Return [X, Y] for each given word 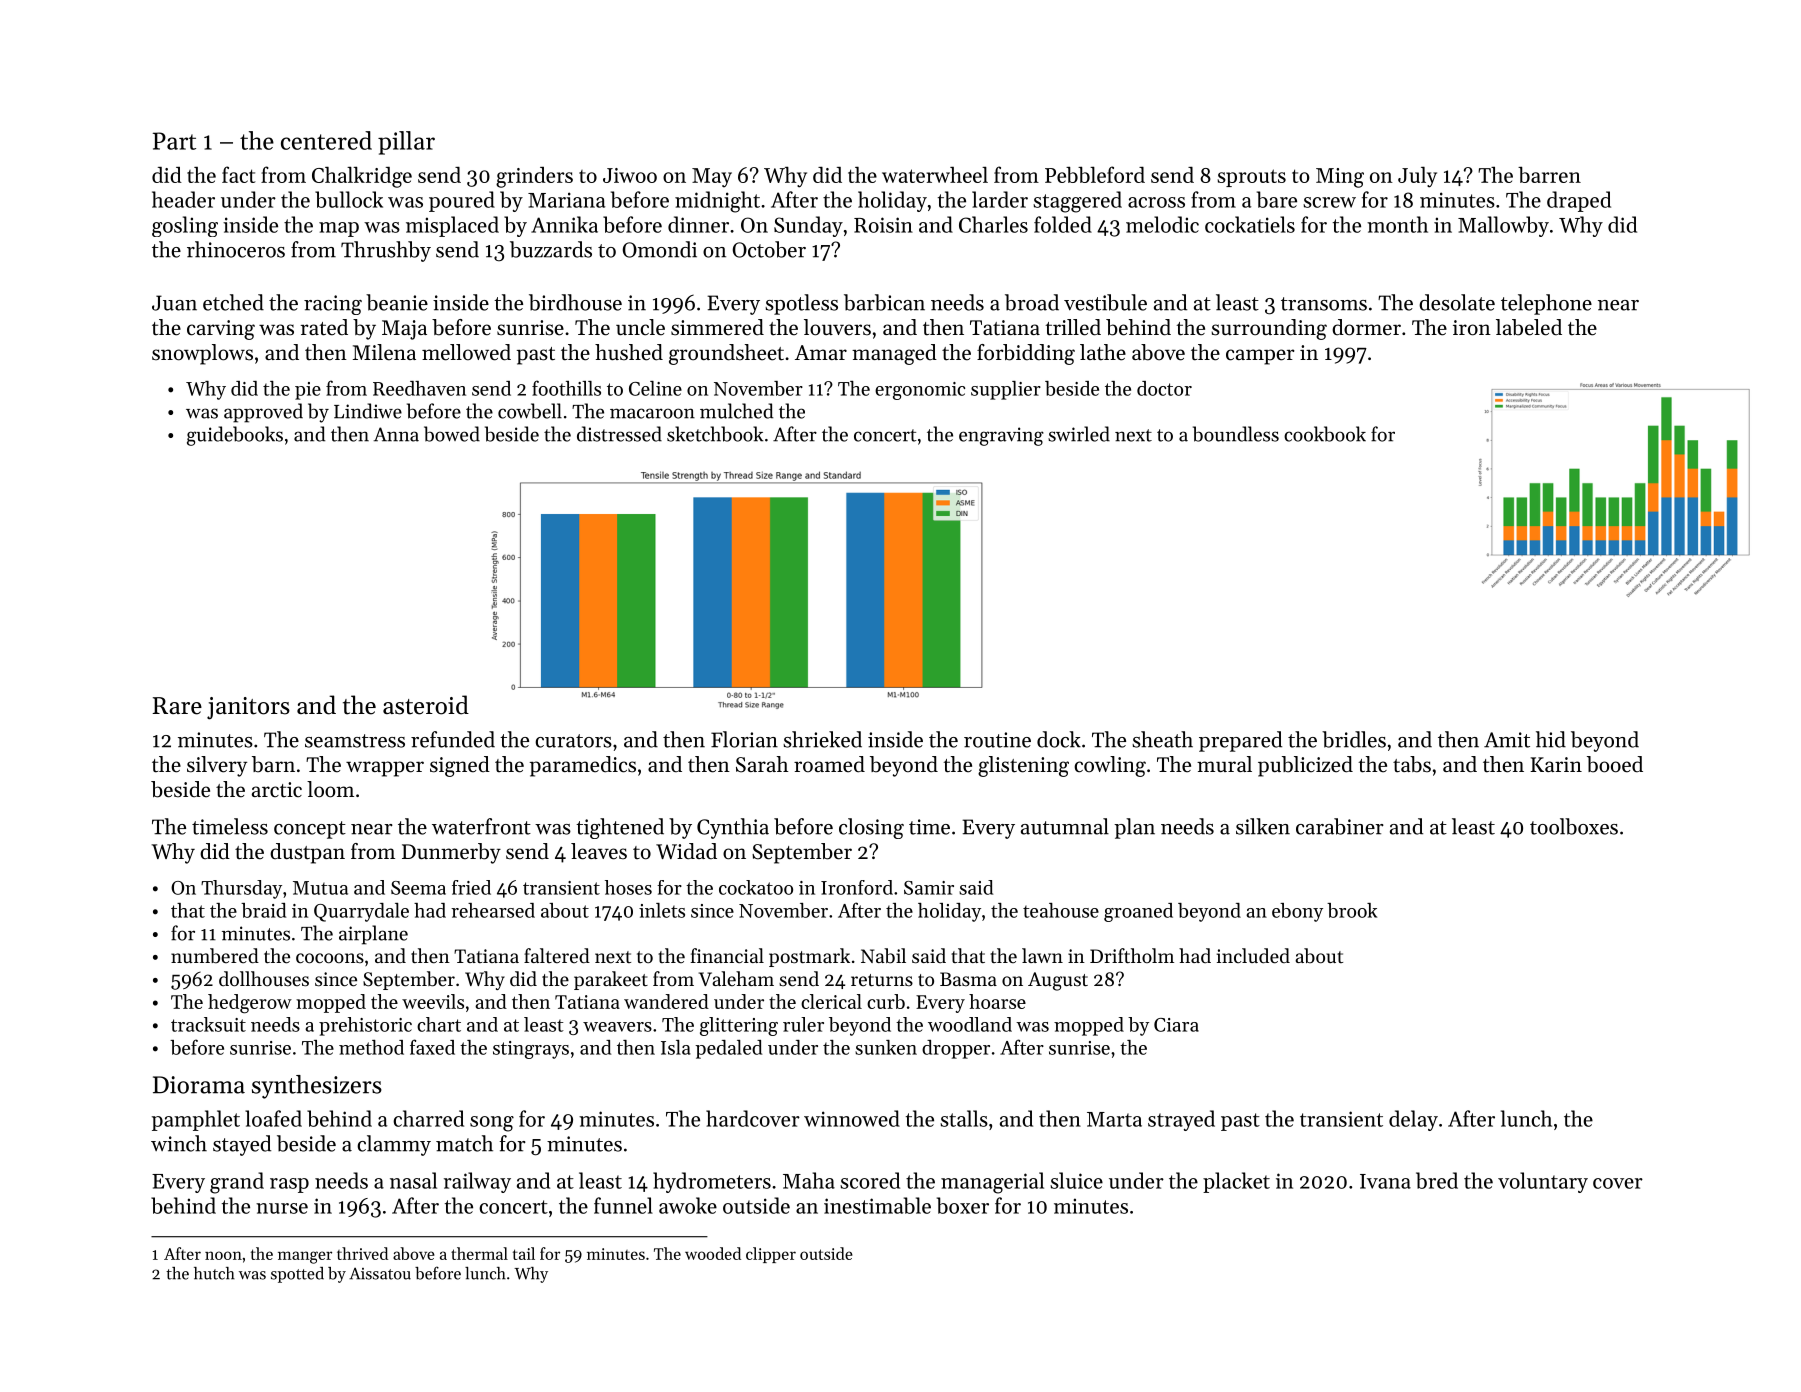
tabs [1412, 764]
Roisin [883, 225]
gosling [185, 226]
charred [428, 1118]
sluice [1076, 1180]
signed [460, 766]
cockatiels [1250, 224]
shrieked [822, 739]
